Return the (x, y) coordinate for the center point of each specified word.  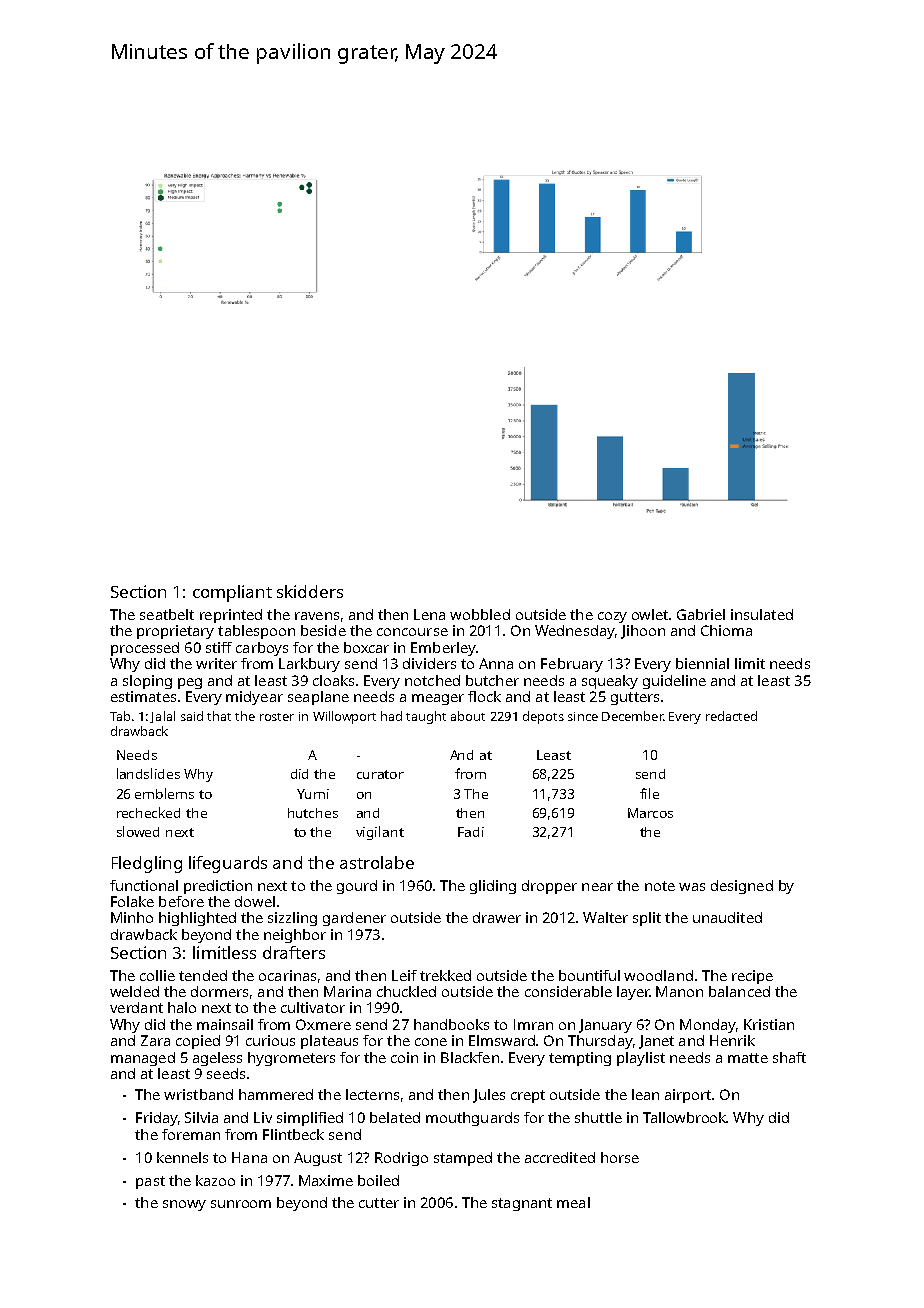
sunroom (241, 1204)
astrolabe (377, 862)
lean (645, 1094)
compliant (232, 593)
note (660, 886)
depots (543, 717)
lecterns (372, 1094)
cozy (612, 617)
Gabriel (701, 614)
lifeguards (228, 864)
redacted (731, 716)
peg (190, 683)
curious (270, 1040)
